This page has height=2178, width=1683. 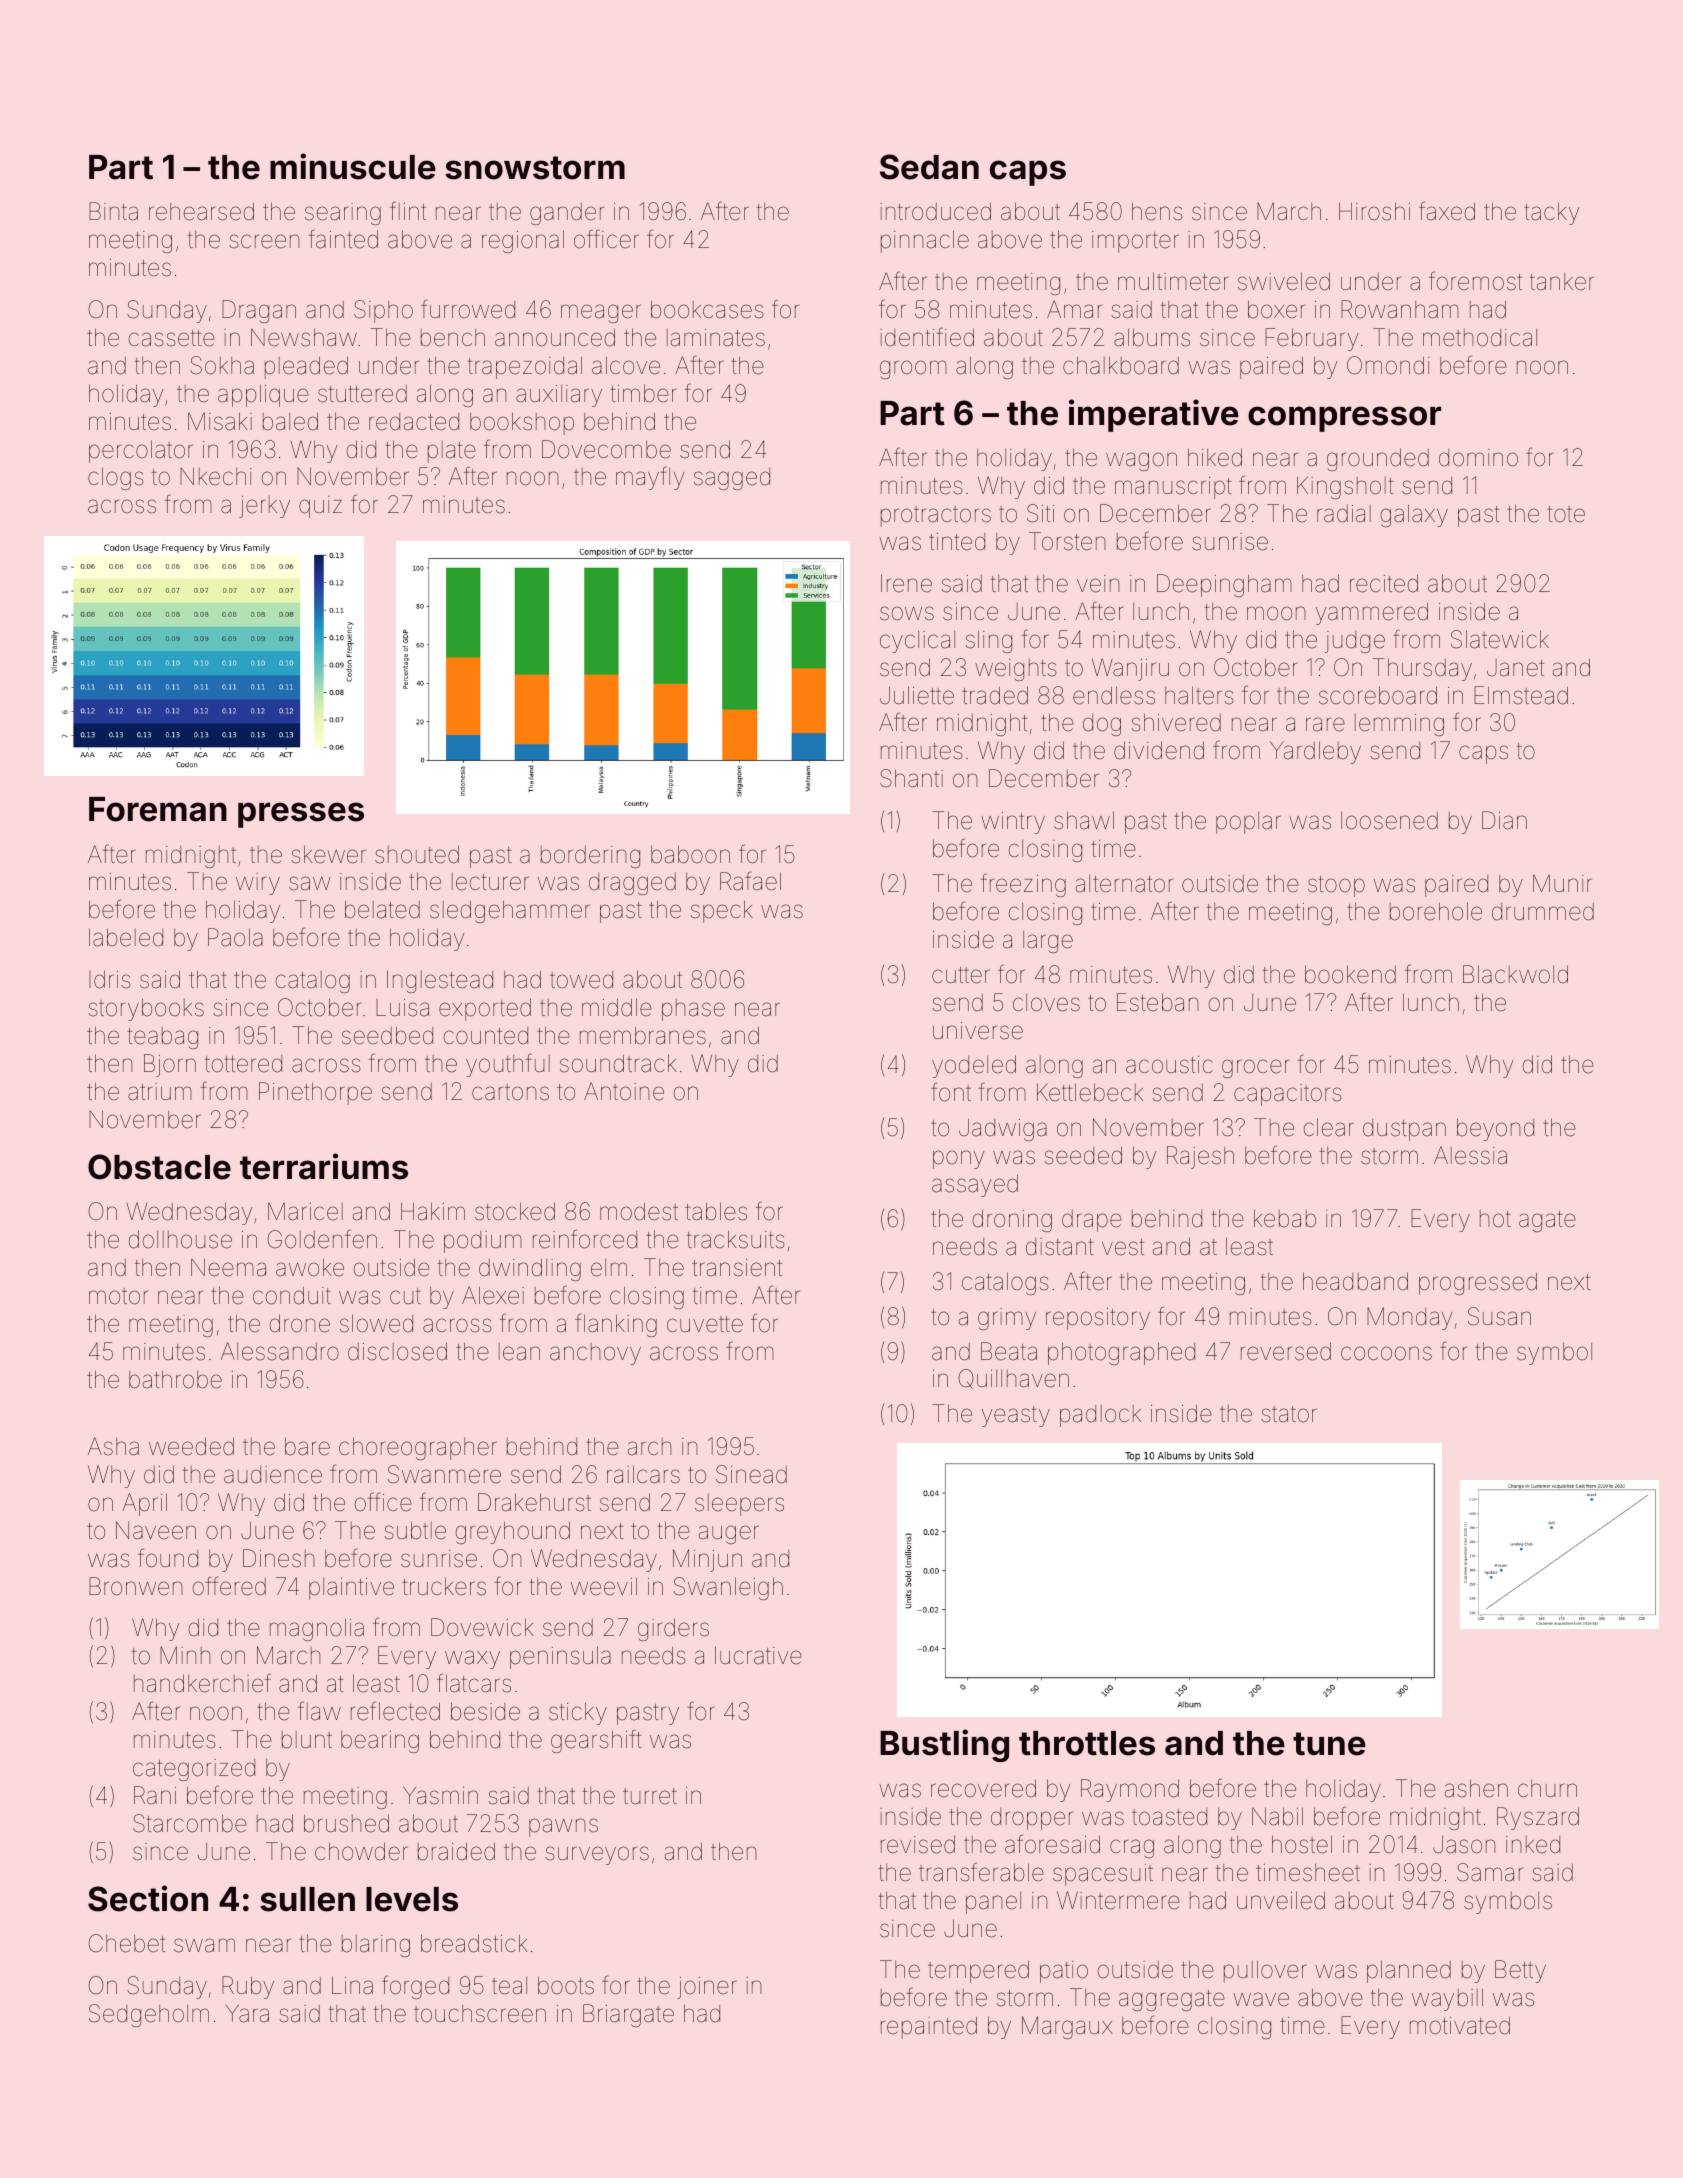 I want to click on groom, so click(x=913, y=369).
